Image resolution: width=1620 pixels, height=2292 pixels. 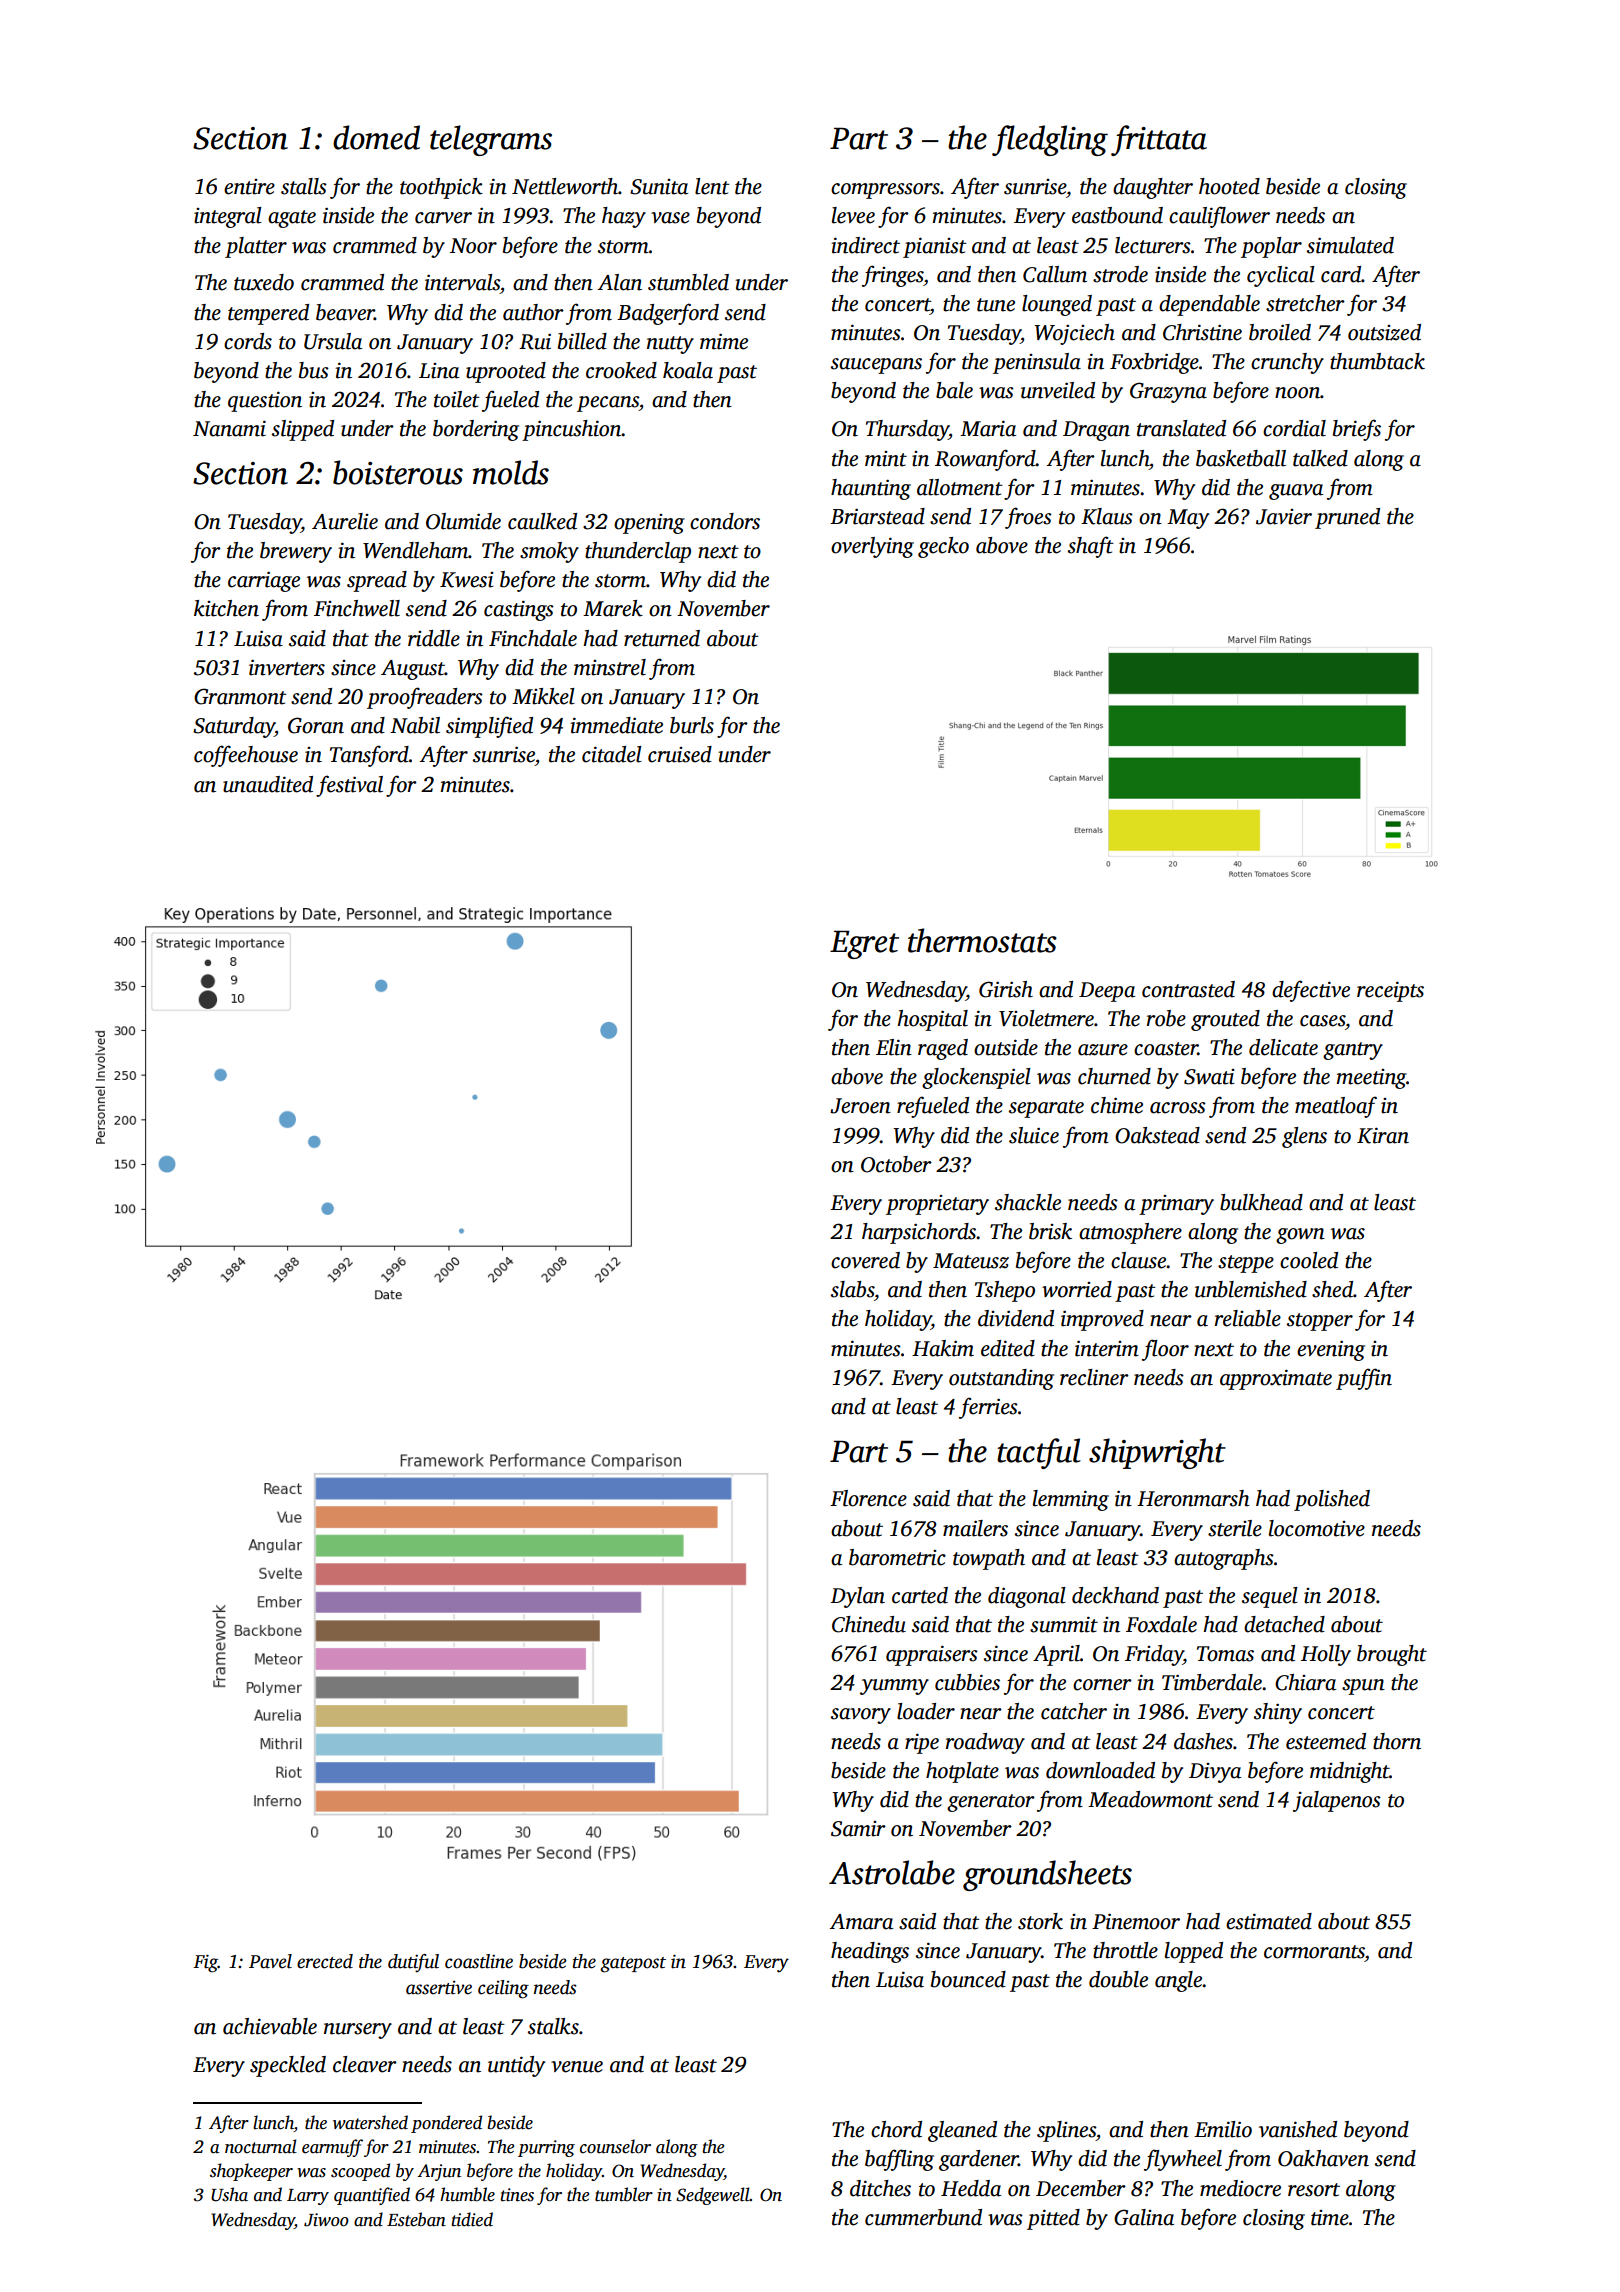 What do you see at coordinates (349, 786) in the screenshot?
I see `festival` at bounding box center [349, 786].
